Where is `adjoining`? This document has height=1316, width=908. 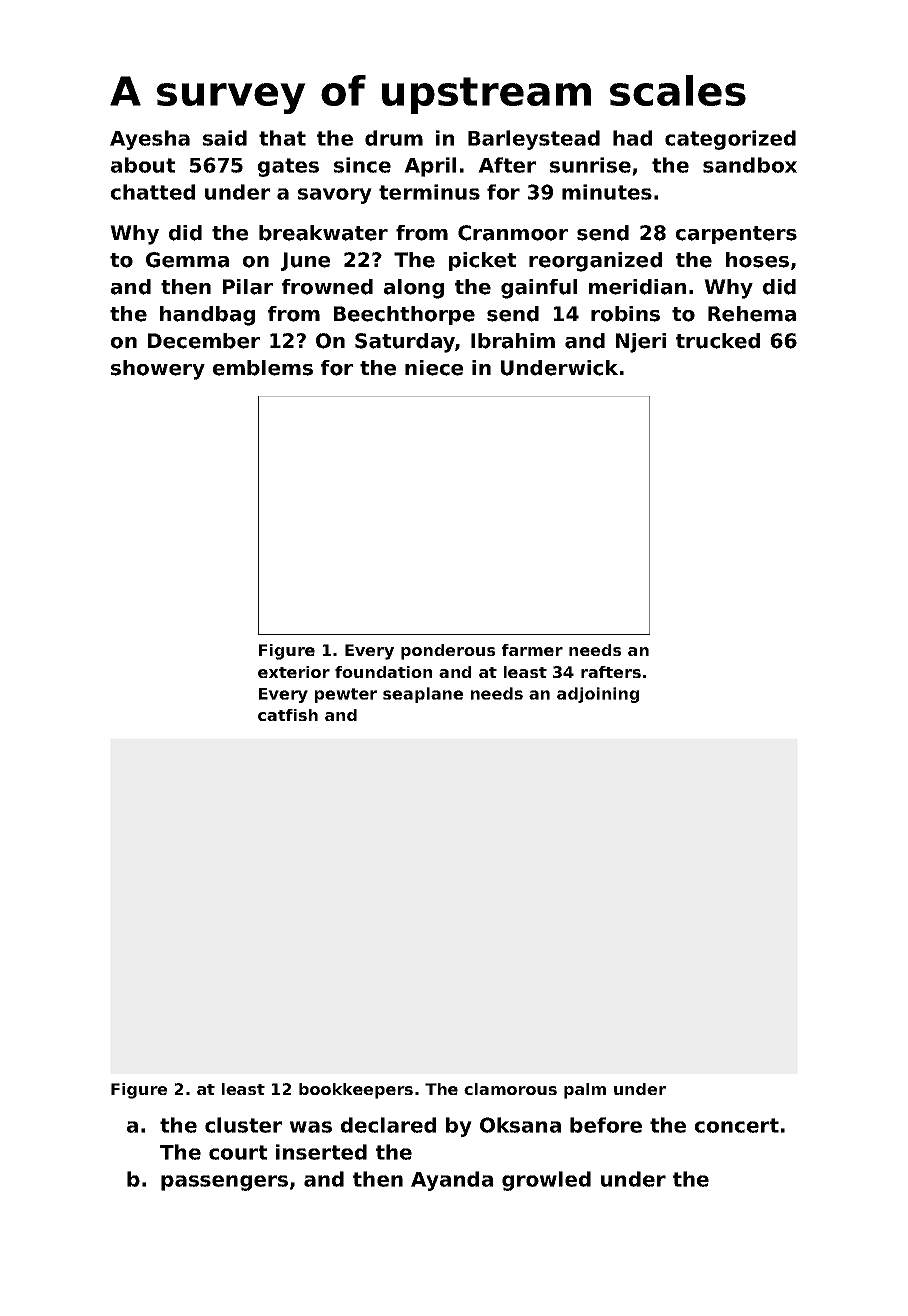
adjoining is located at coordinates (598, 695).
